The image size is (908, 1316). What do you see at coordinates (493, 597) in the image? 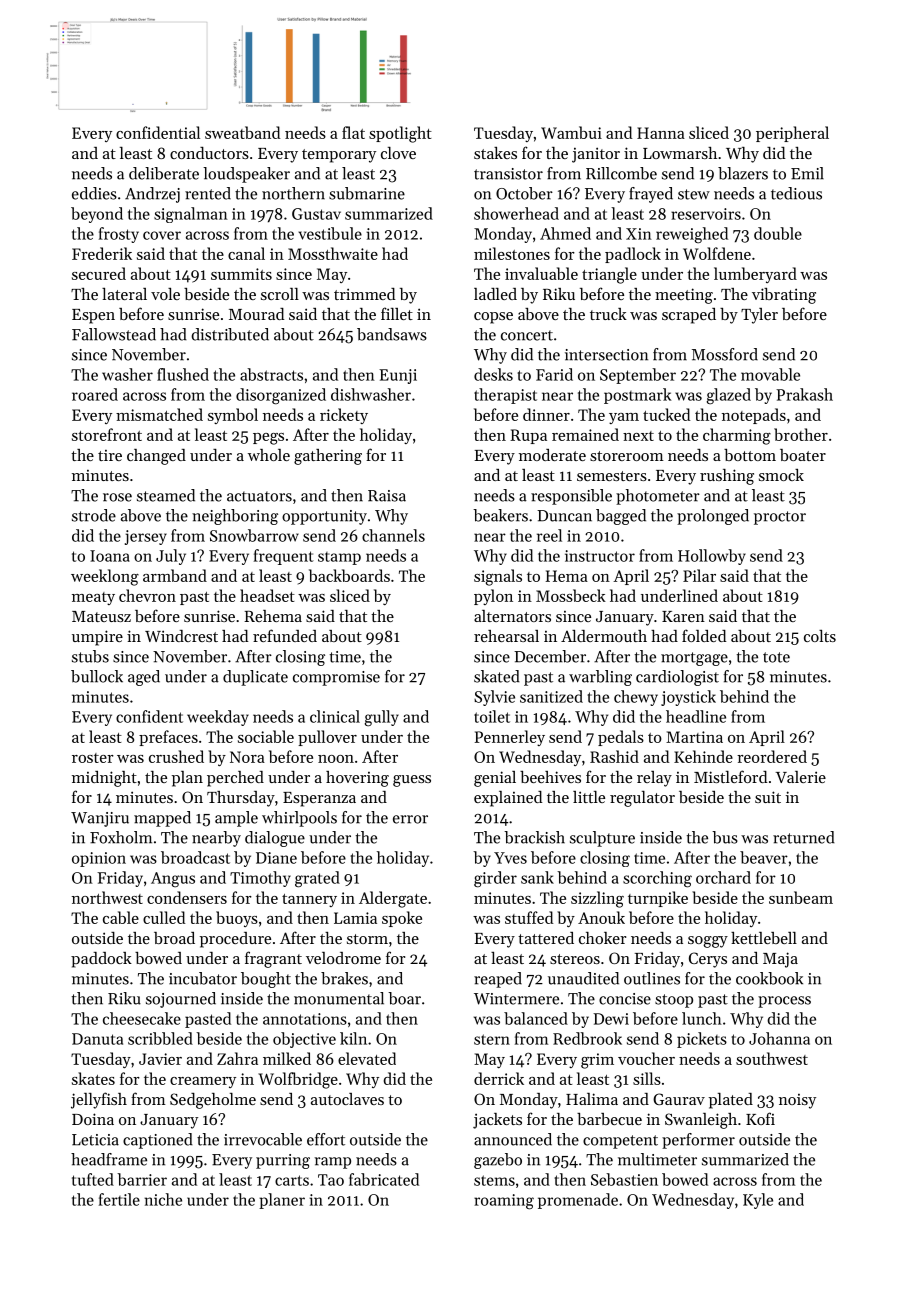
I see `pylon` at bounding box center [493, 597].
